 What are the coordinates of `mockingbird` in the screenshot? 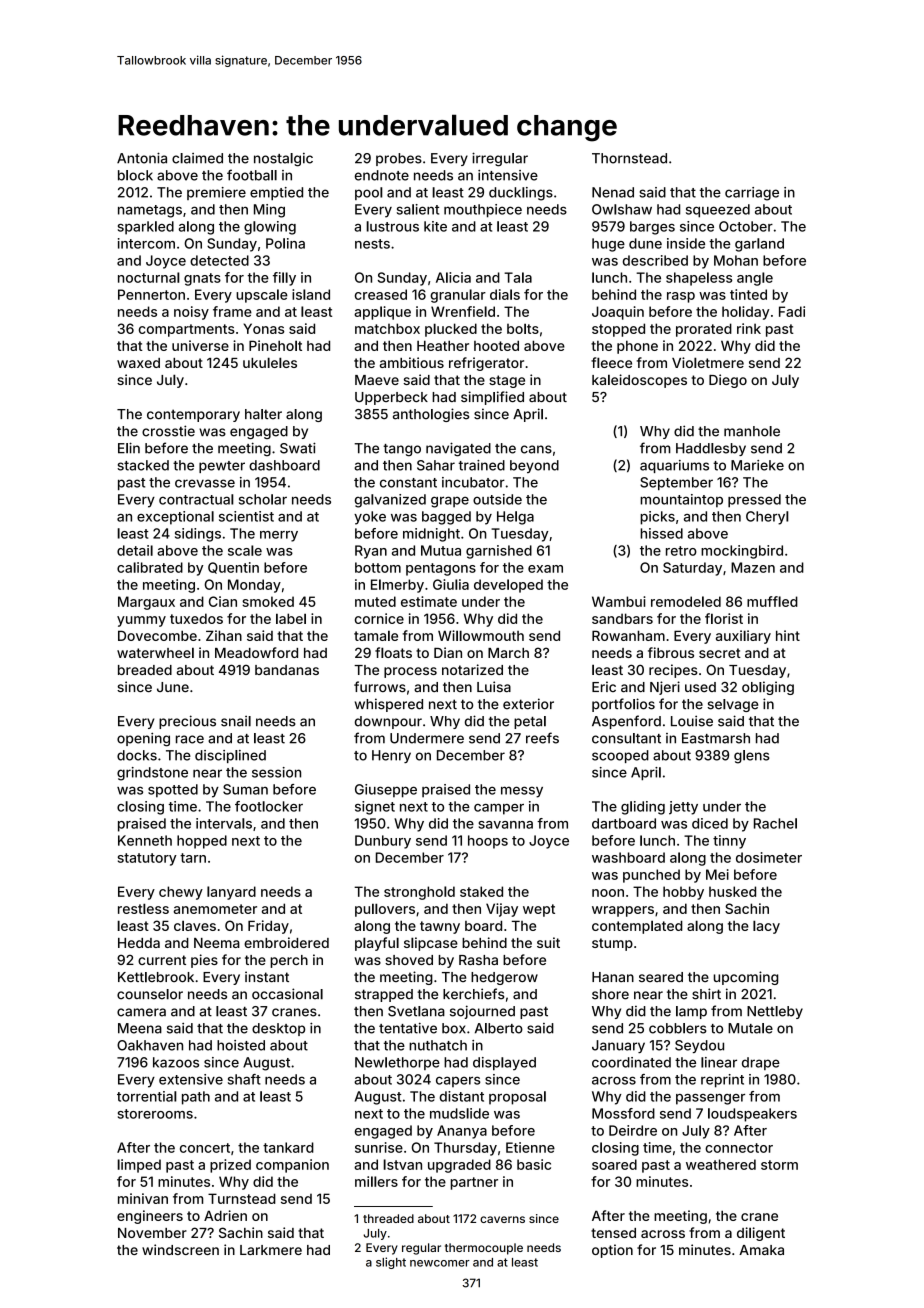 It's located at (742, 552).
